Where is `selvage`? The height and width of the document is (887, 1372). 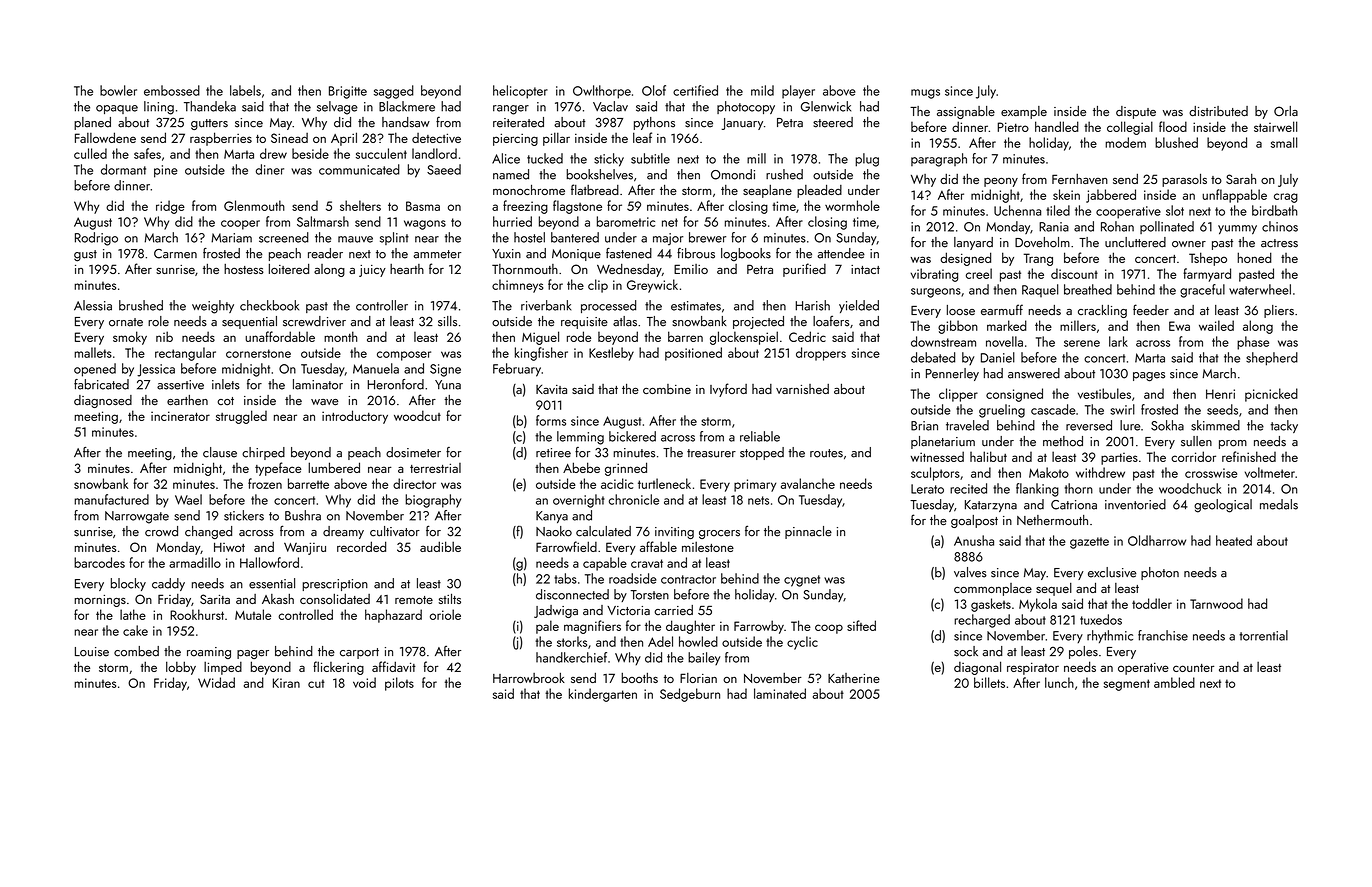 selvage is located at coordinates (337, 108).
